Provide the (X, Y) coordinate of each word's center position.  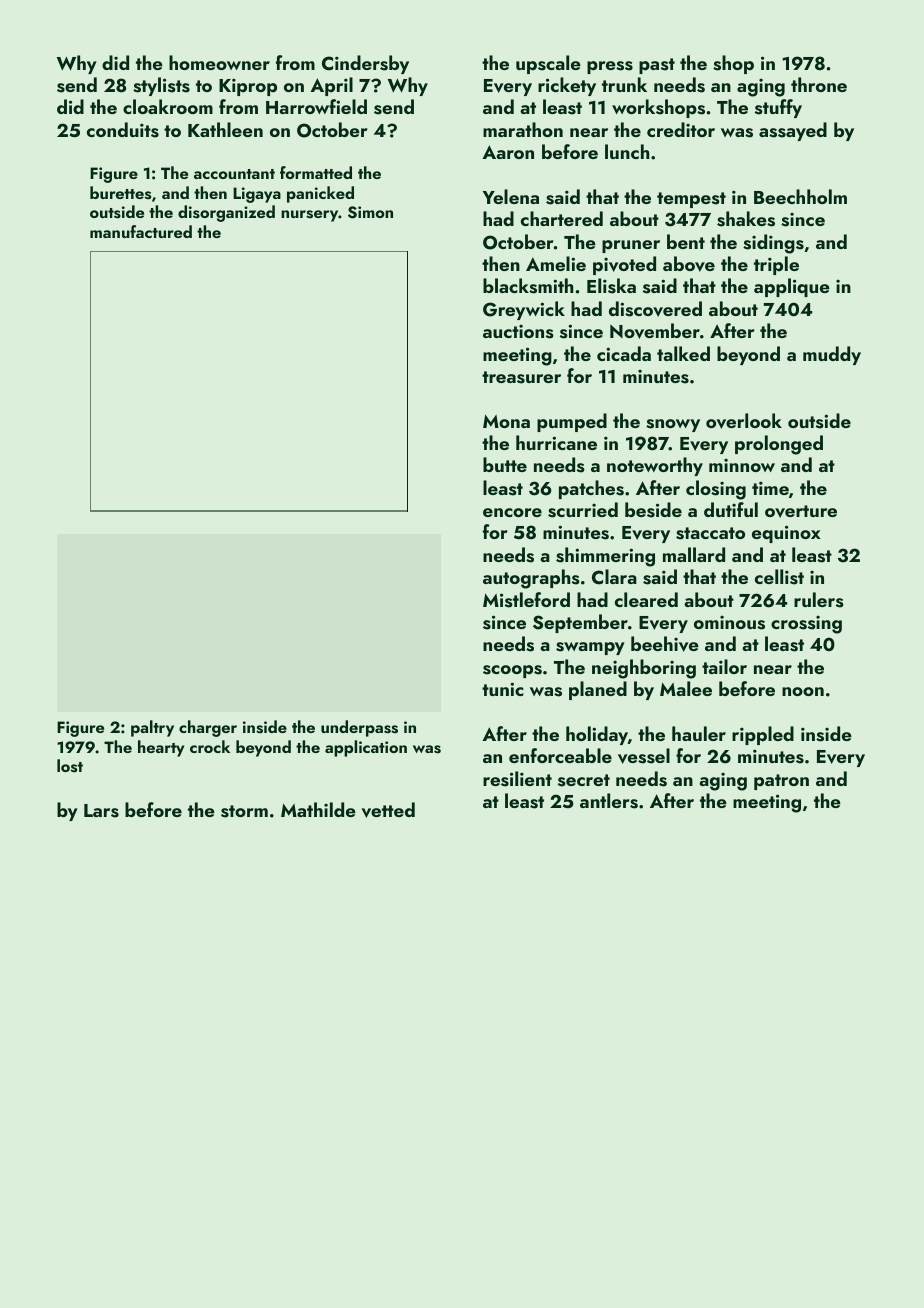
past (657, 66)
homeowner (219, 62)
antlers (609, 801)
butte (505, 464)
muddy (832, 355)
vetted (388, 810)
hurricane (556, 442)
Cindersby (365, 64)
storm (244, 811)
